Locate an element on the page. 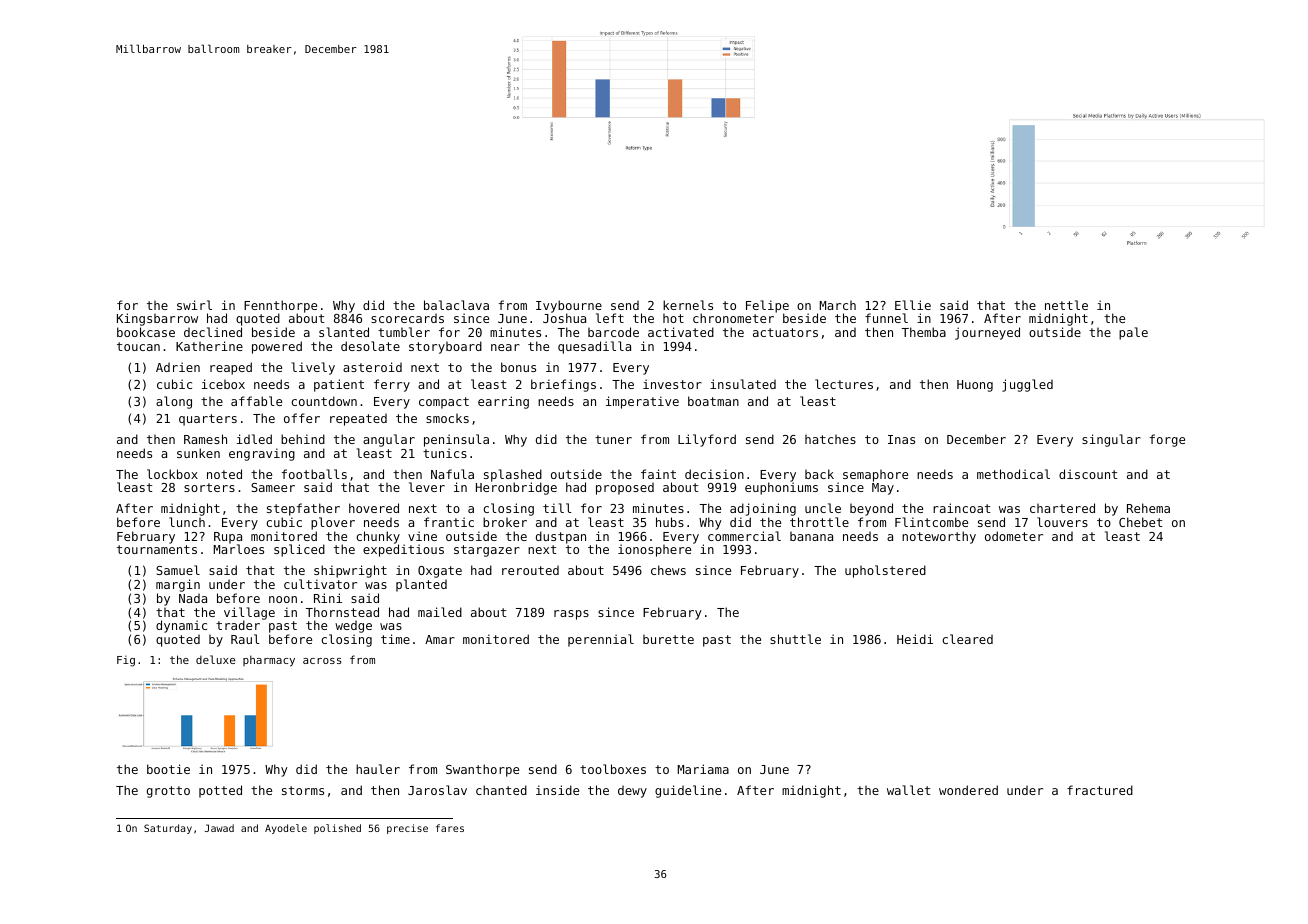 This image has width=1308, height=924. Ellie is located at coordinates (913, 305).
